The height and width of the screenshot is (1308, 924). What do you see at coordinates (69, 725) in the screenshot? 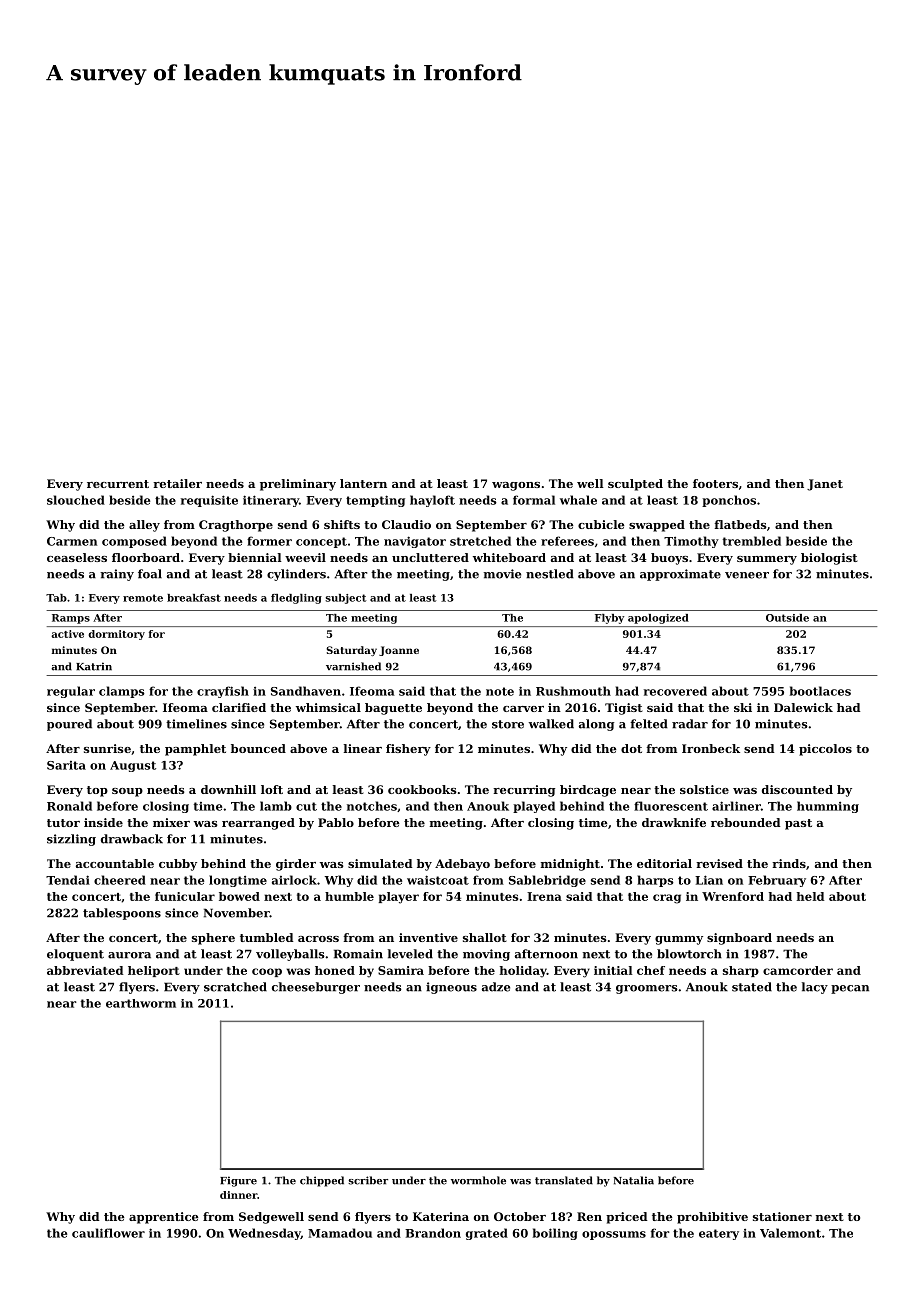
I see `poured` at bounding box center [69, 725].
